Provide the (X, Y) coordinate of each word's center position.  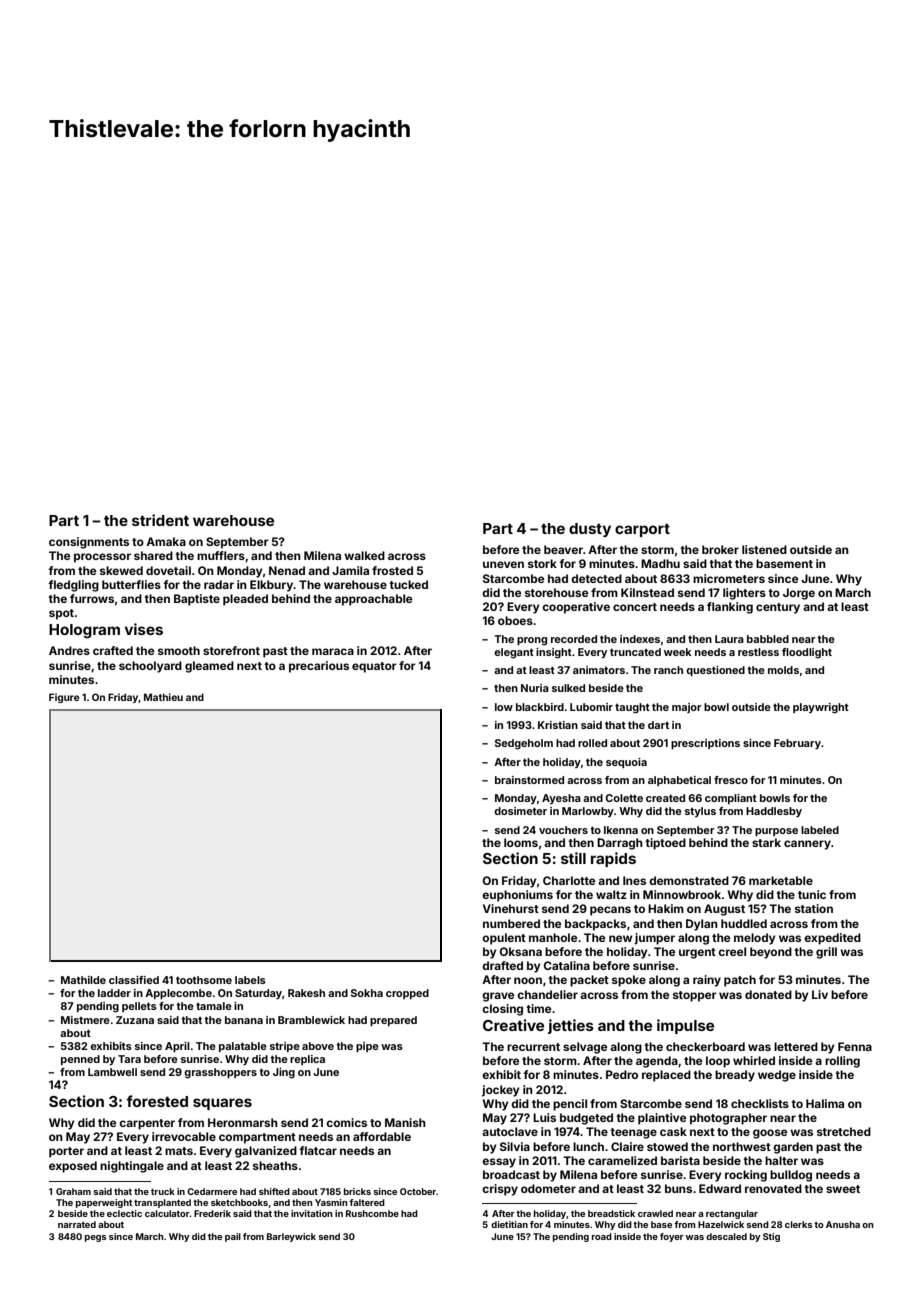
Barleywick (291, 1237)
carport (642, 530)
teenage (633, 1133)
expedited (832, 939)
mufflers (221, 555)
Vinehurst (511, 908)
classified (134, 980)
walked (364, 555)
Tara (129, 1059)
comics (346, 1122)
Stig (771, 1237)
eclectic (124, 1213)
